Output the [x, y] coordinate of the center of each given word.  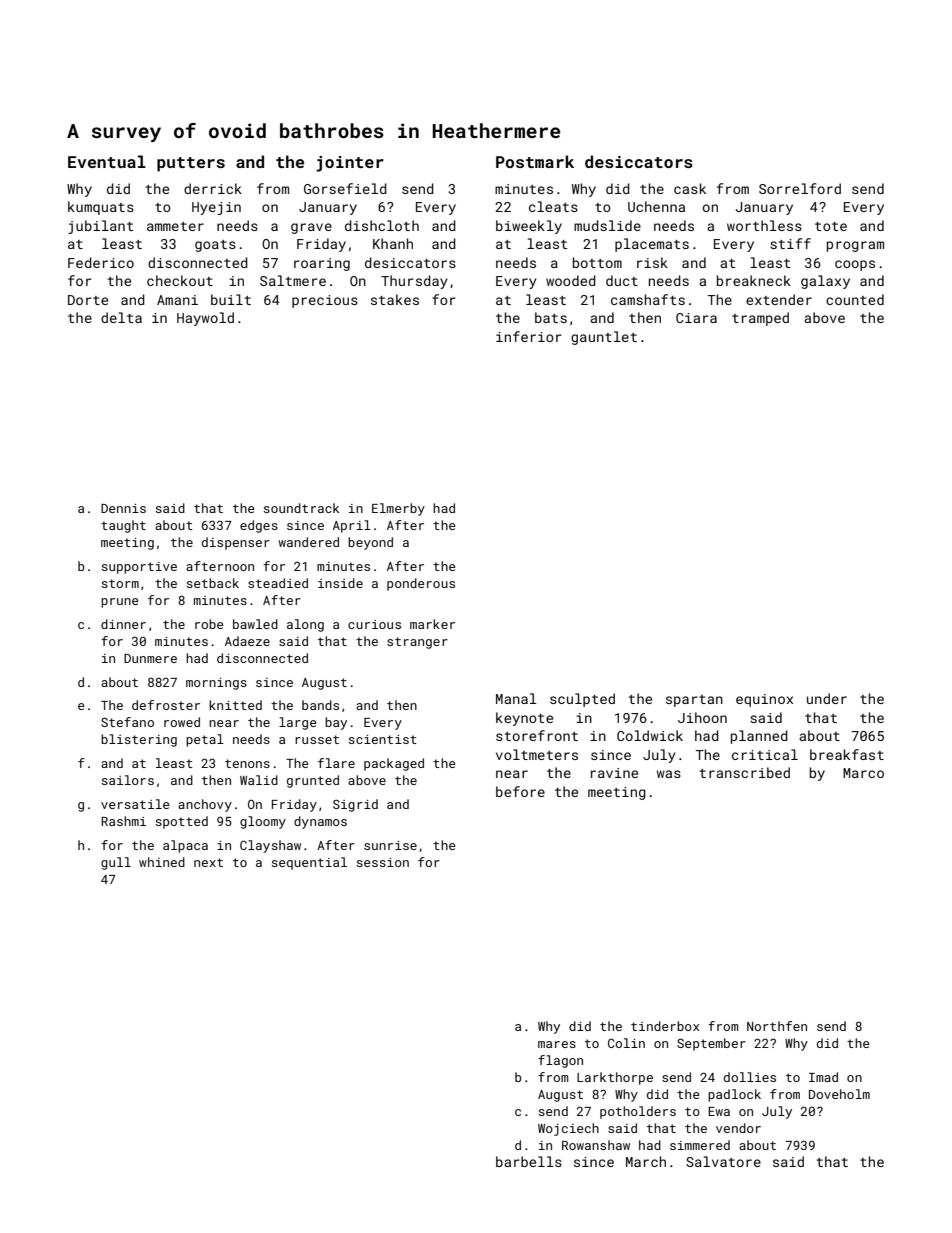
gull [116, 863]
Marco [863, 773]
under [827, 698]
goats [215, 246]
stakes [395, 299]
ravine [614, 773]
